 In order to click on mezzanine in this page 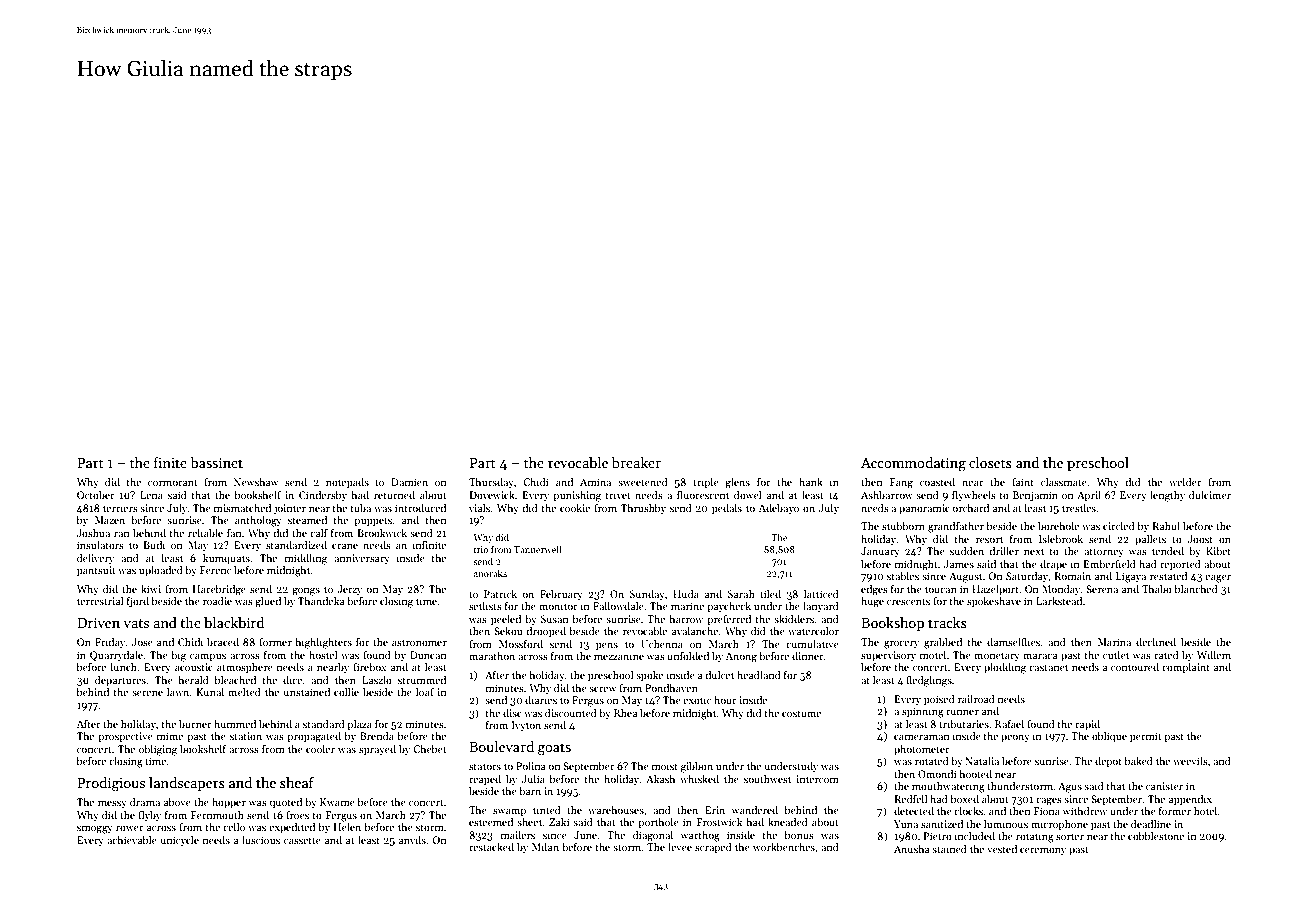, I will do `click(619, 656)`.
